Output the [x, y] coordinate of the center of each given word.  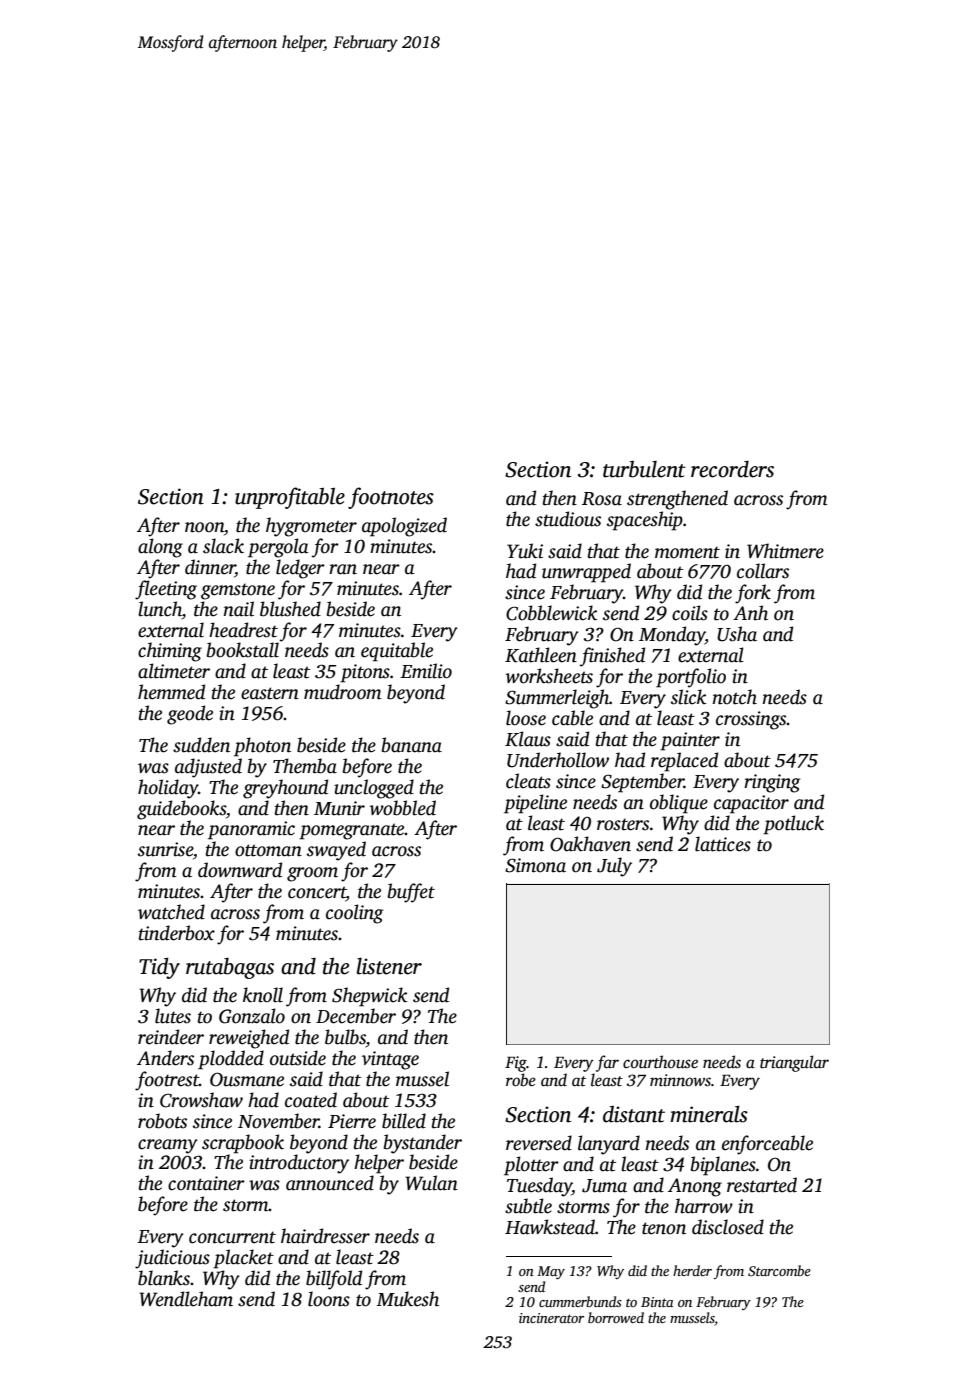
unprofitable [290, 498]
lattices [723, 844]
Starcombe [779, 1270]
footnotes [391, 498]
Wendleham [186, 1299]
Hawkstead [550, 1227]
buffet [411, 893]
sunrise [165, 849]
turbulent [644, 469]
